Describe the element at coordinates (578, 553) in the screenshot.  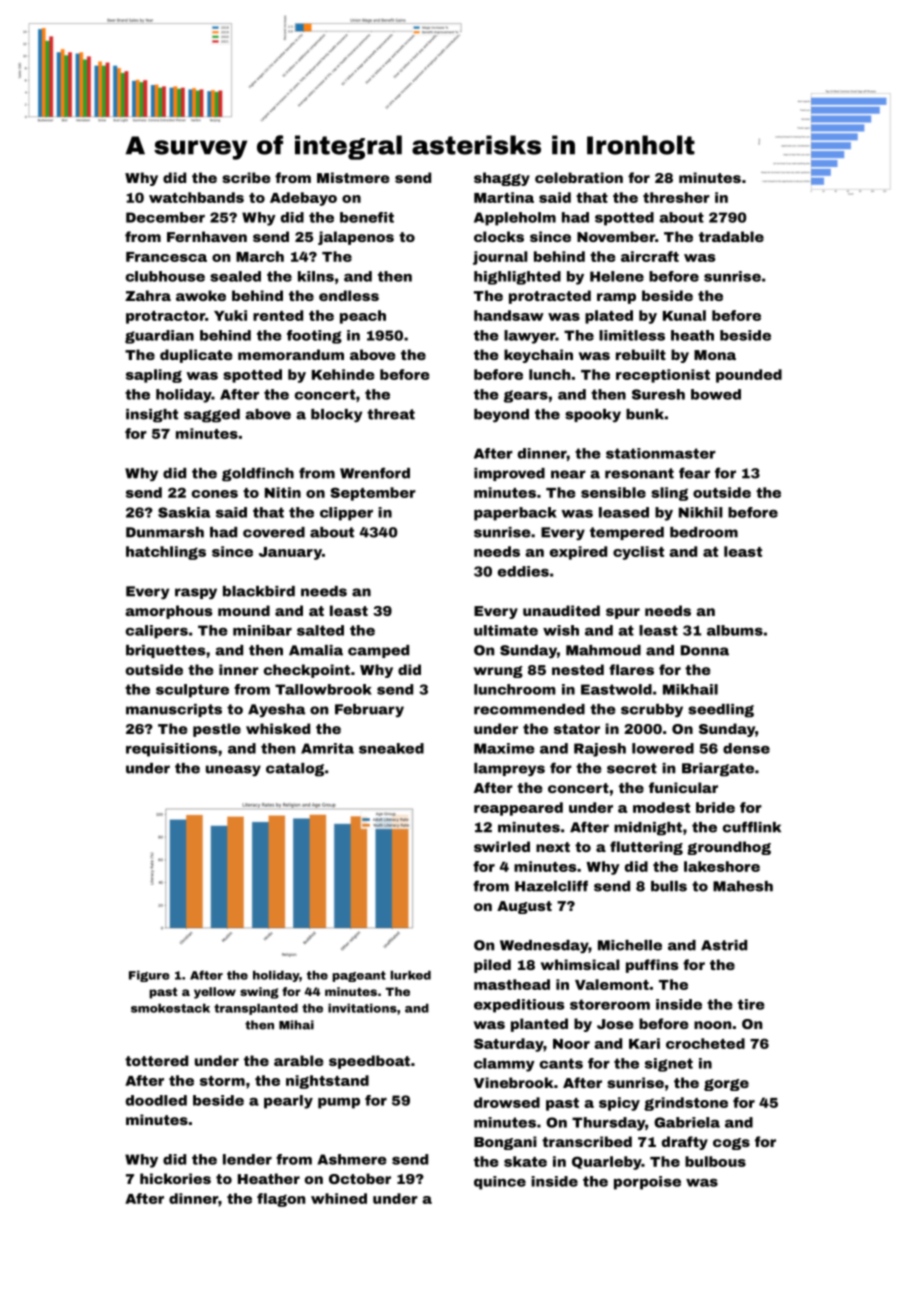
I see `expired` at that location.
